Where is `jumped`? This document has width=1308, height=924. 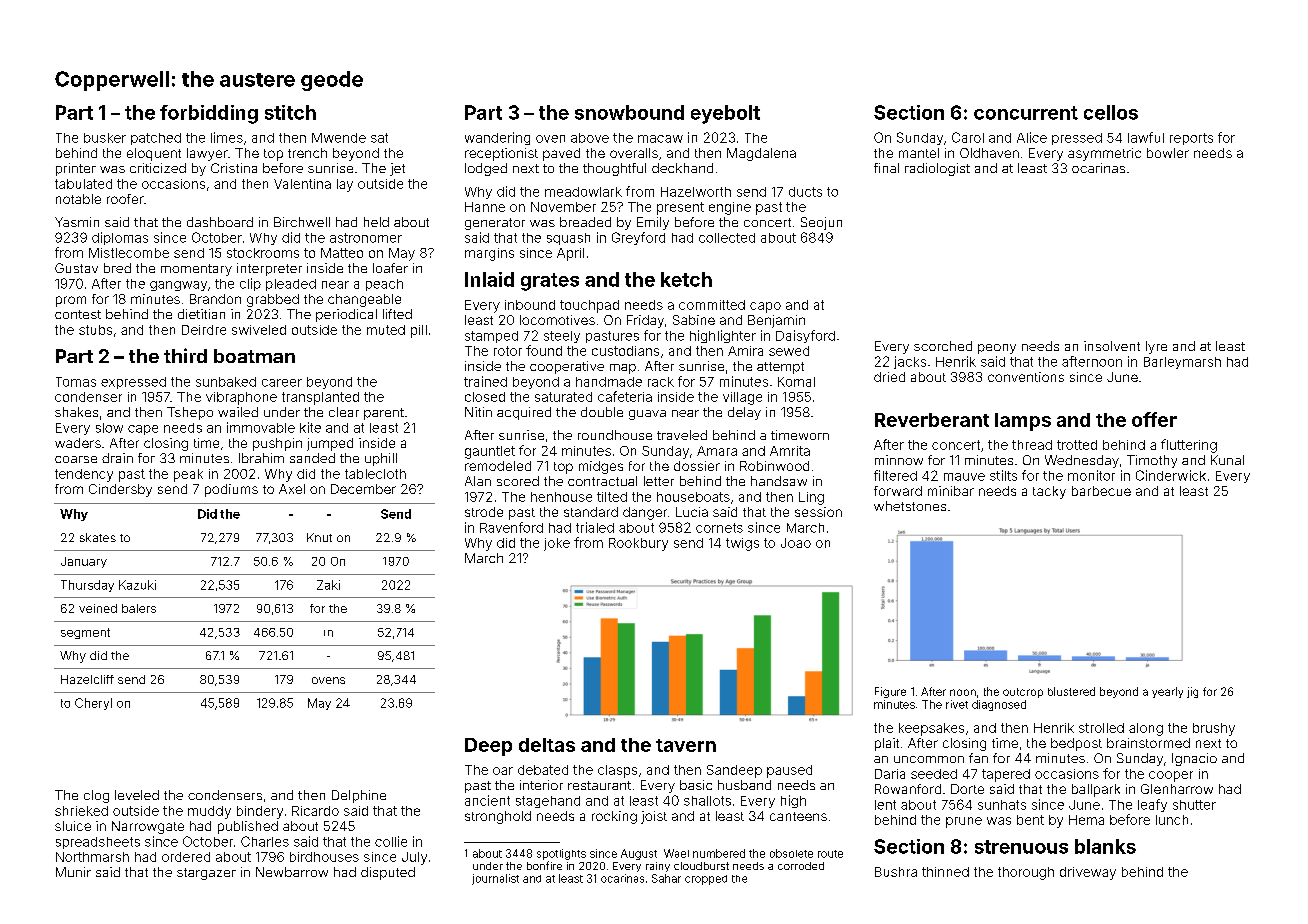 jumped is located at coordinates (330, 444).
